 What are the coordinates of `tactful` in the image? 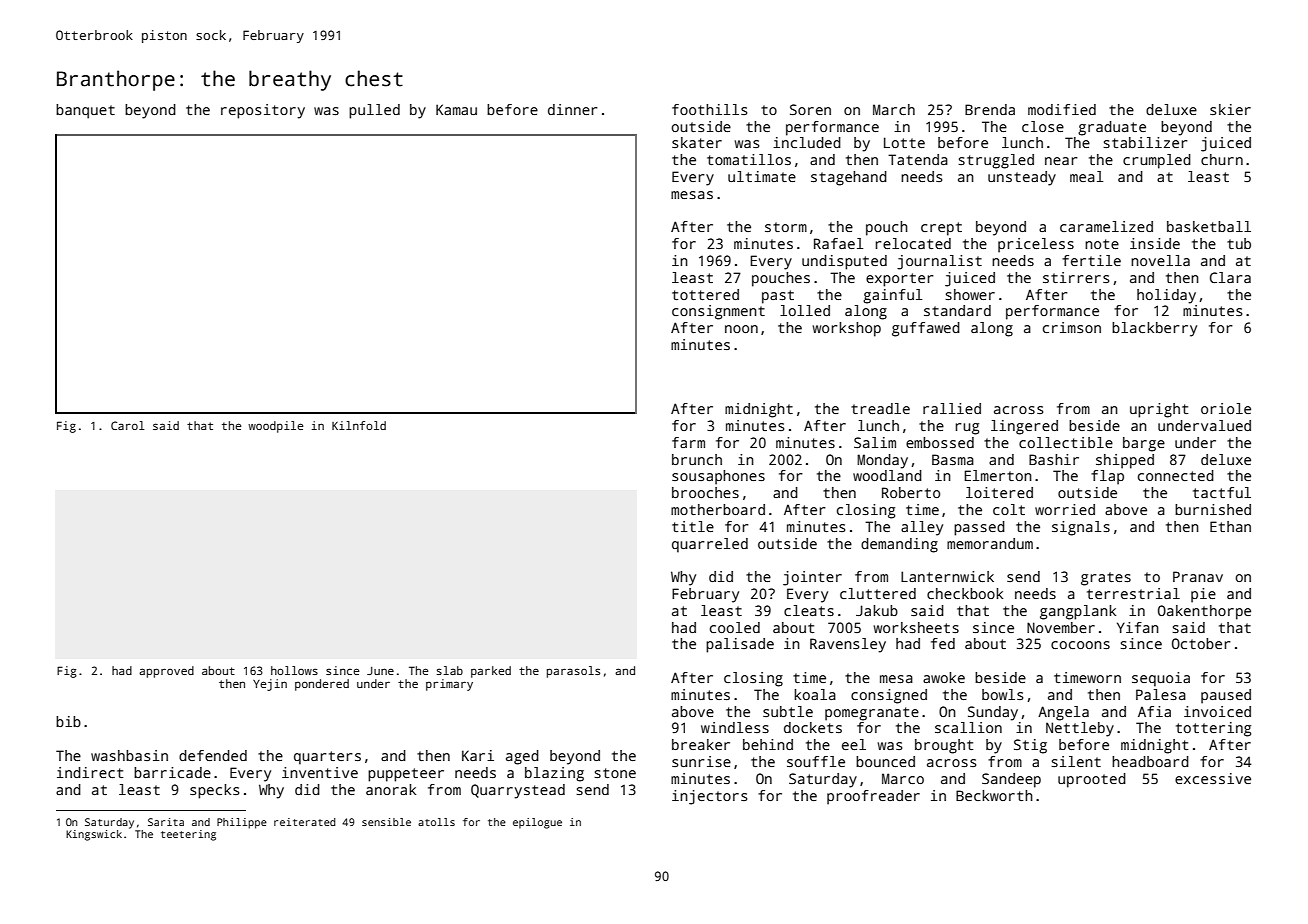 It's located at (1222, 492).
